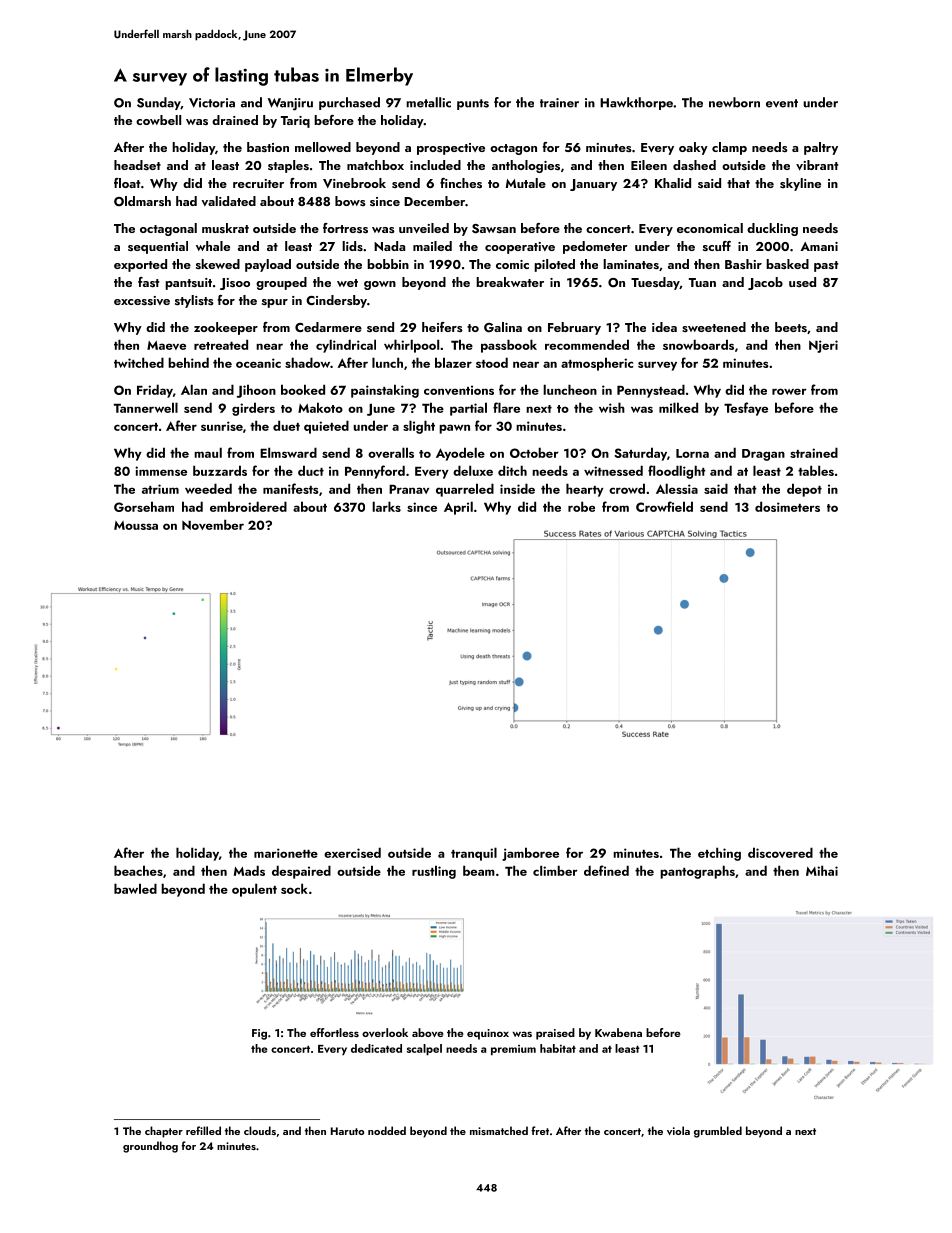 This document has height=1233, width=952. What do you see at coordinates (136, 525) in the document?
I see `Moussa` at bounding box center [136, 525].
